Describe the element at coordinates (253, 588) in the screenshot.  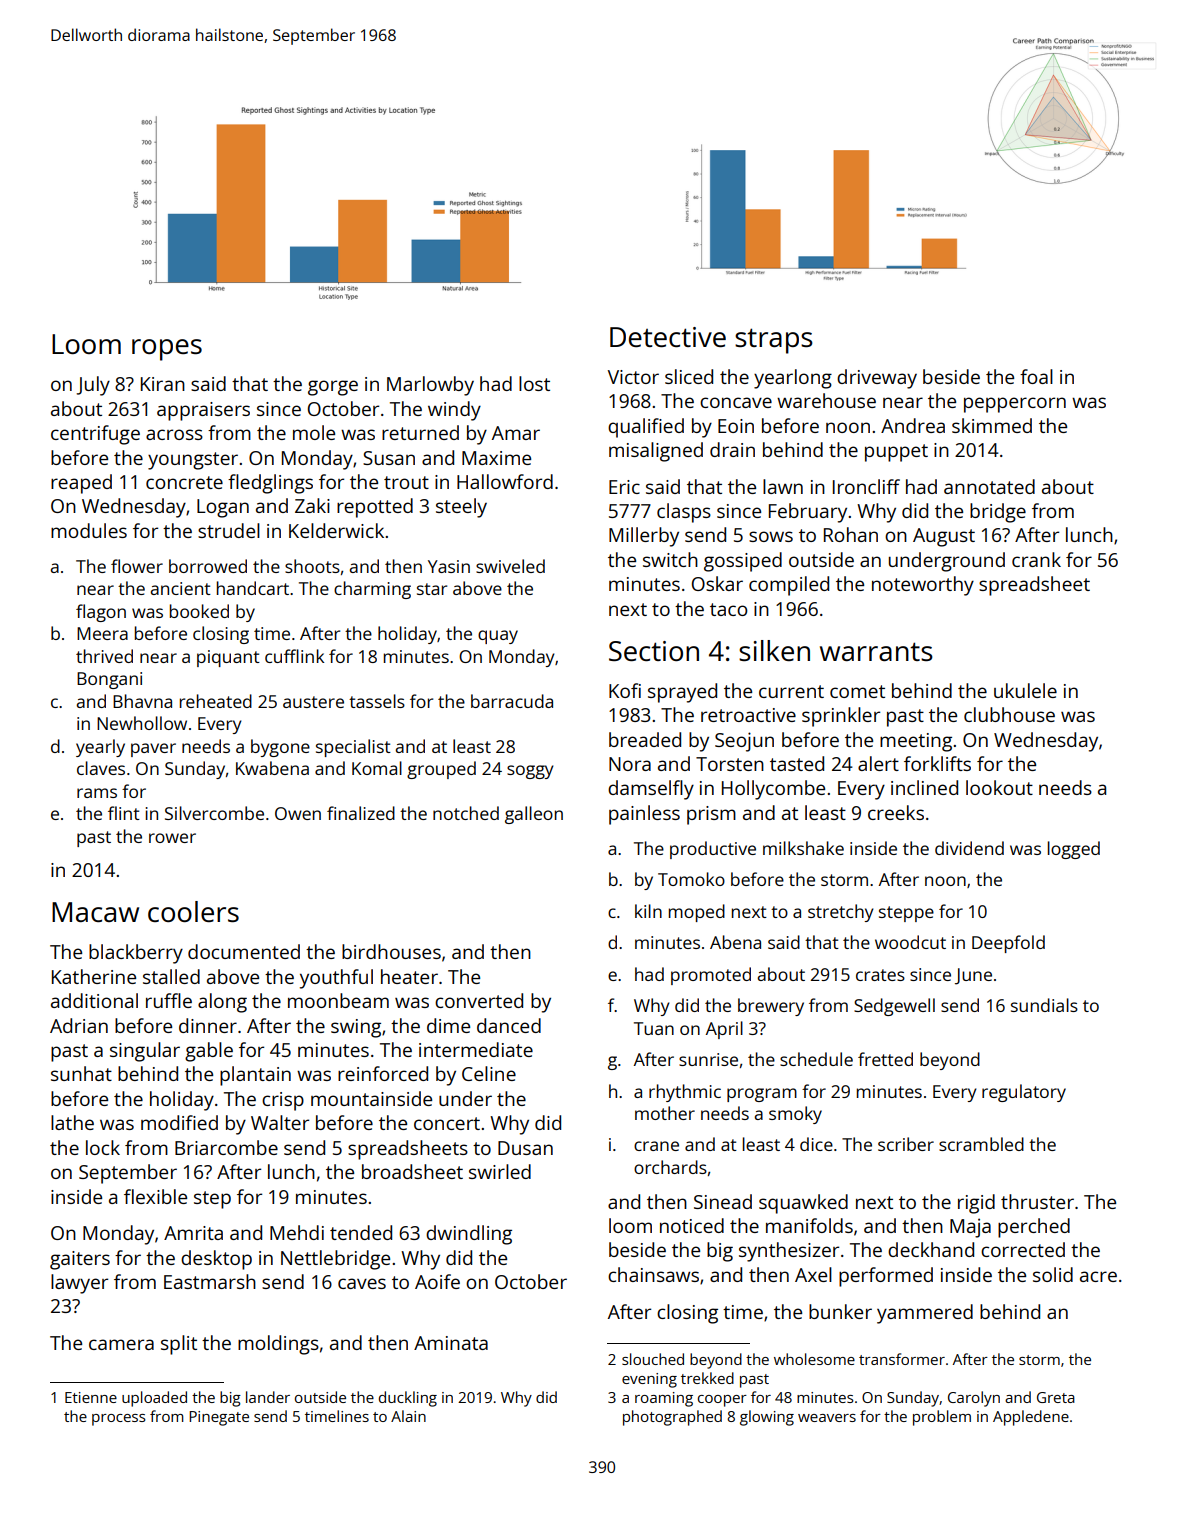
I see `handcart` at that location.
